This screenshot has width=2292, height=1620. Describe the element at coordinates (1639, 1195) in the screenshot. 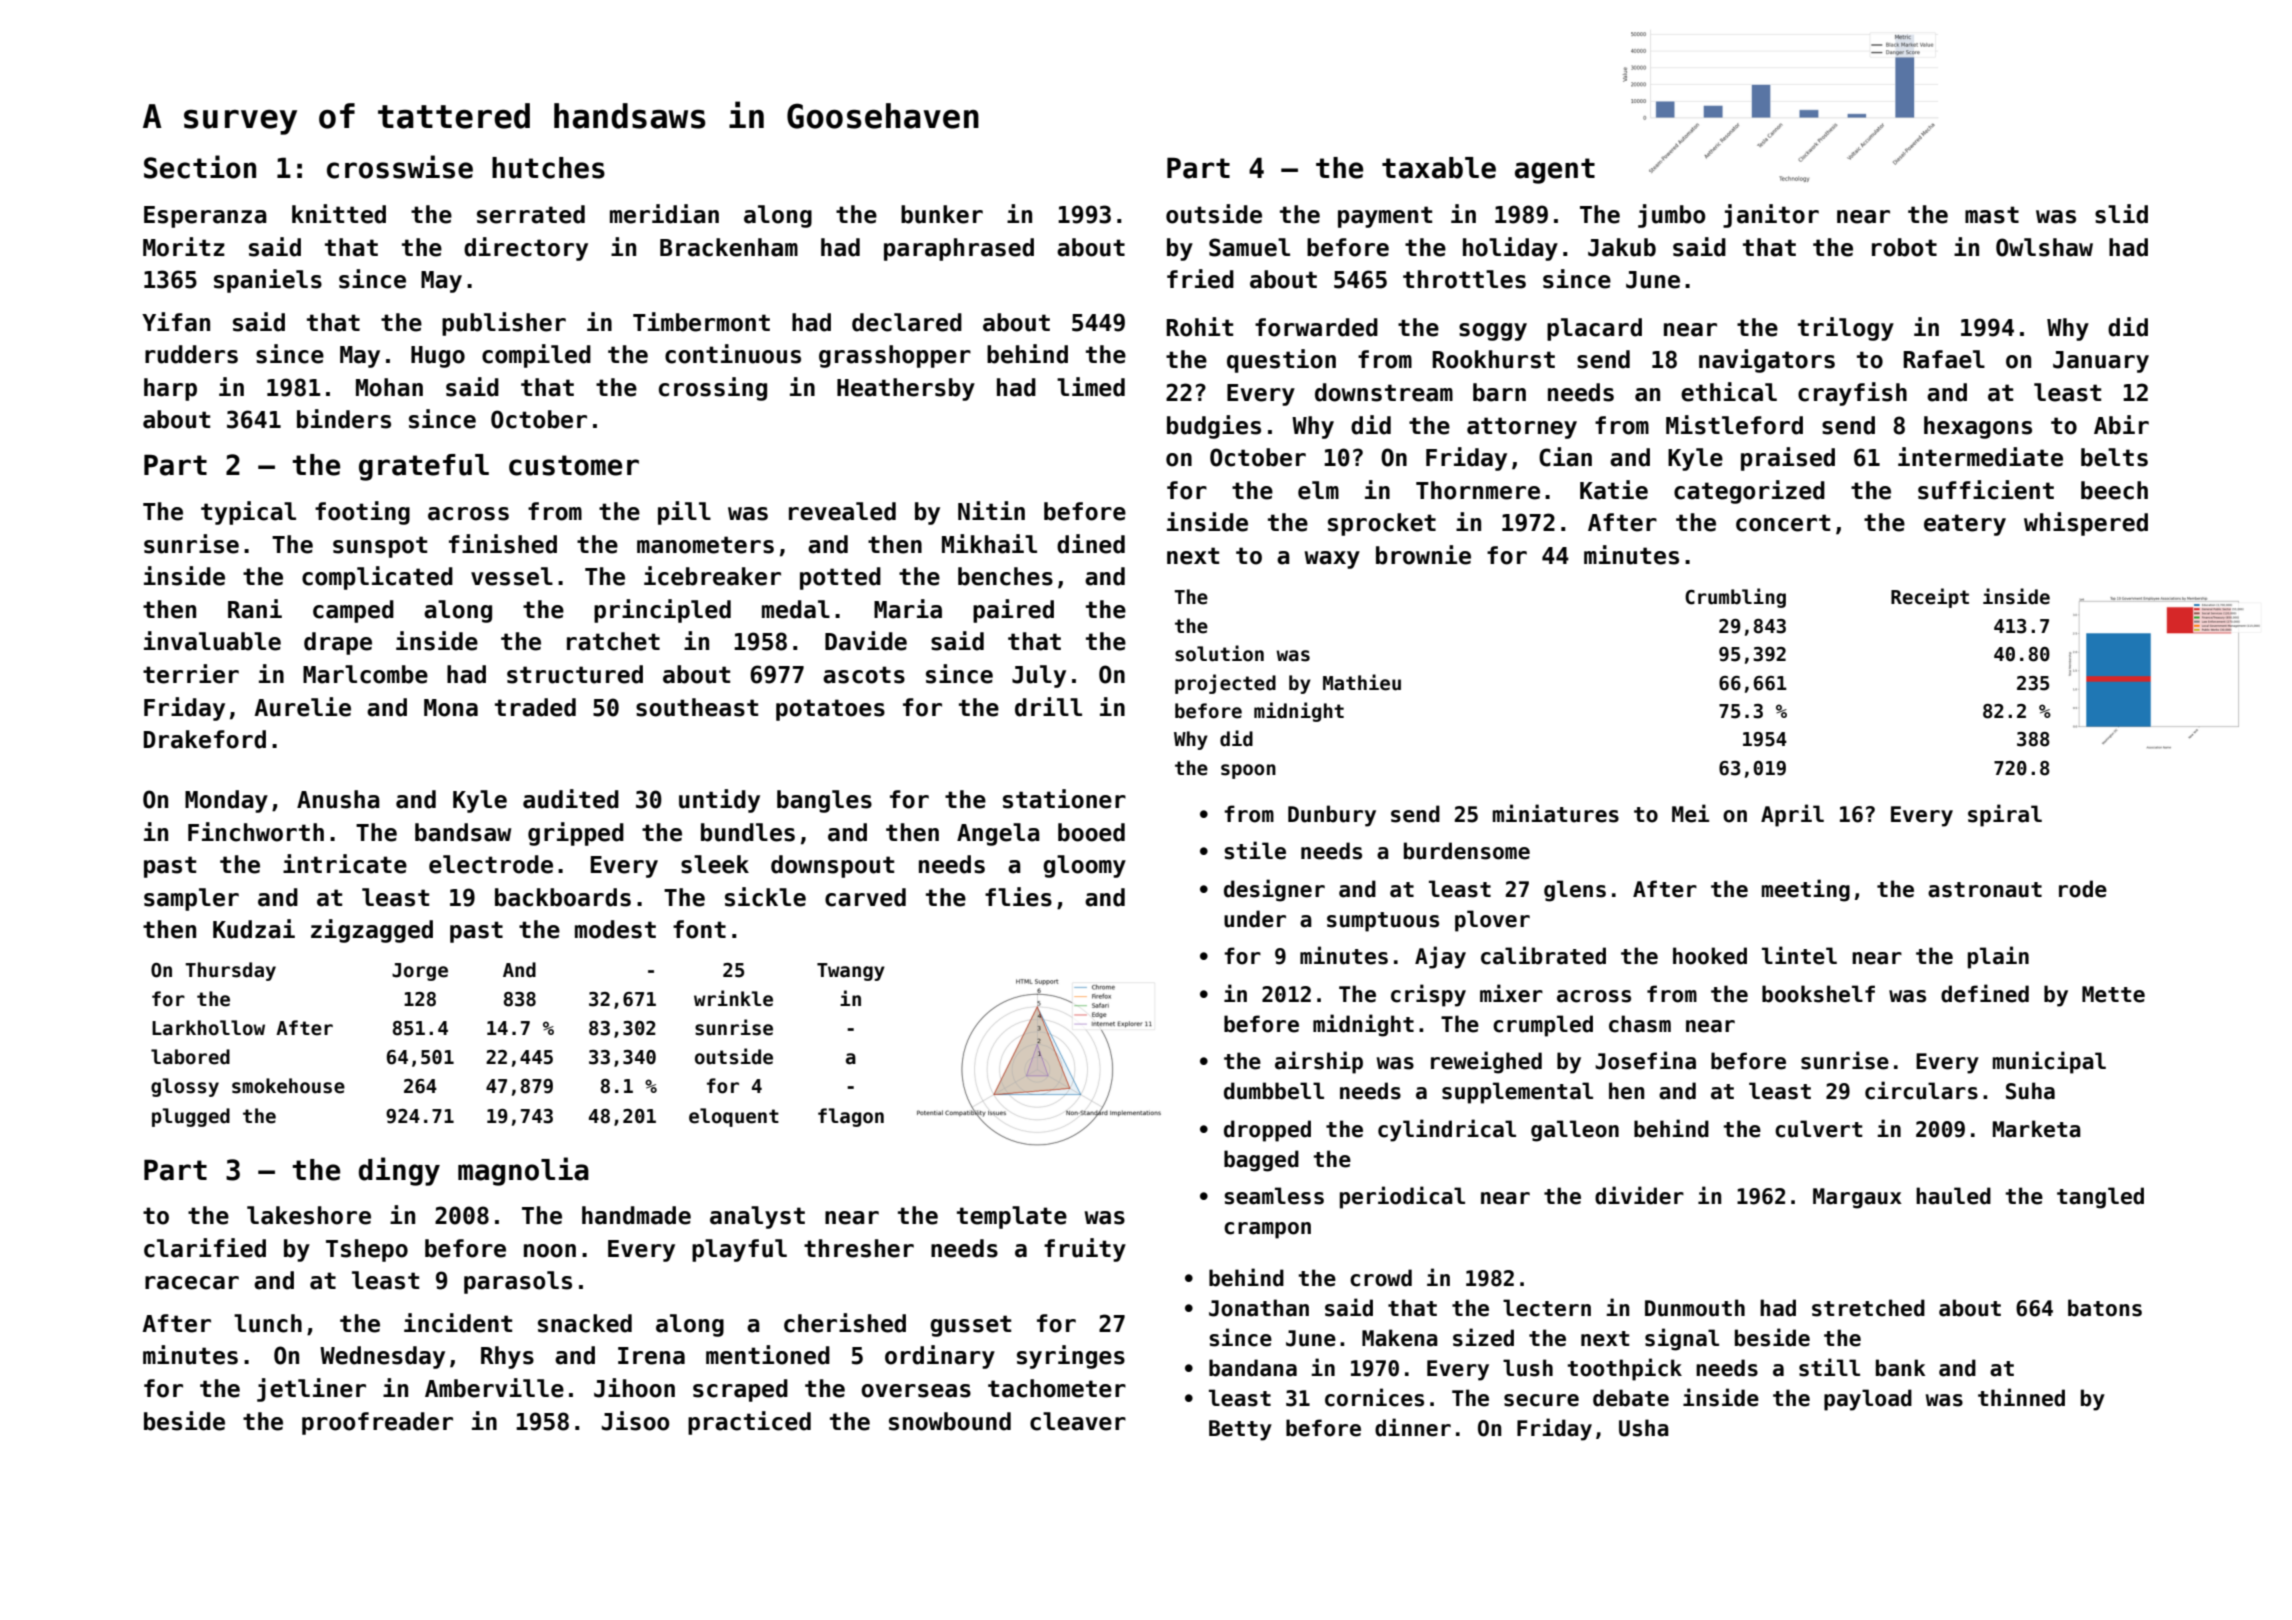

I see `divider` at that location.
